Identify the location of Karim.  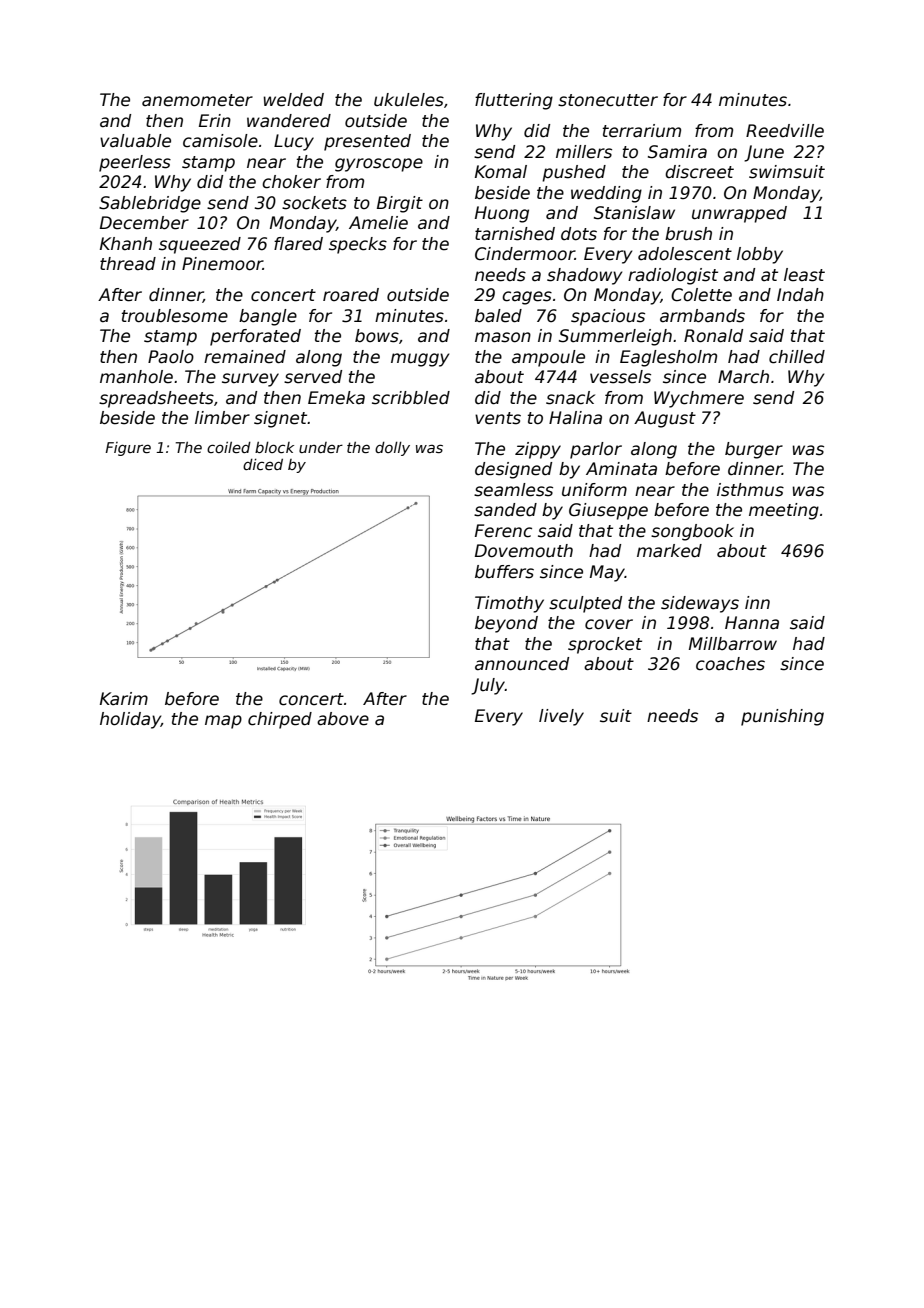
(124, 698).
